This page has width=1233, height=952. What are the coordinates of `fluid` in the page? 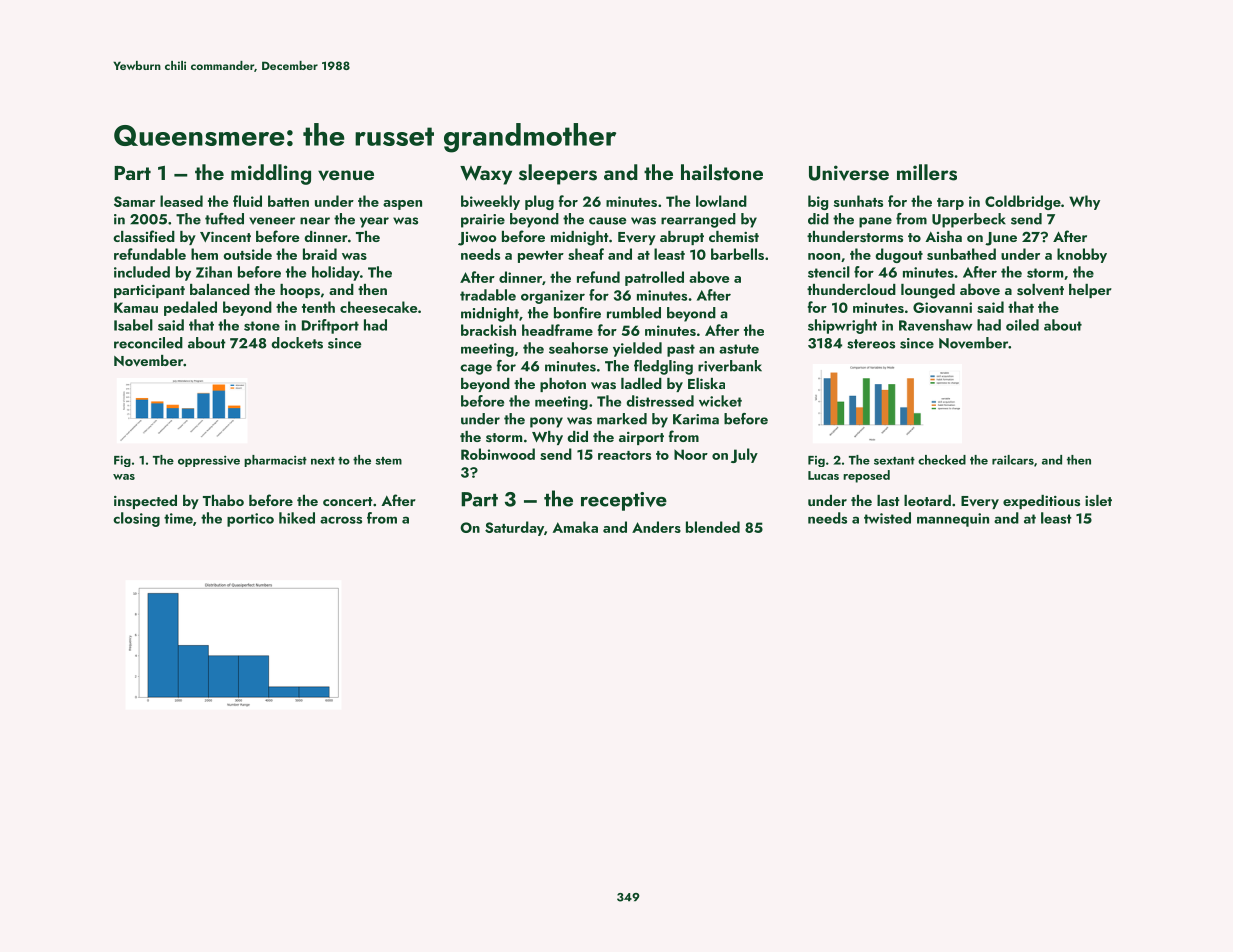 It's located at (247, 201).
